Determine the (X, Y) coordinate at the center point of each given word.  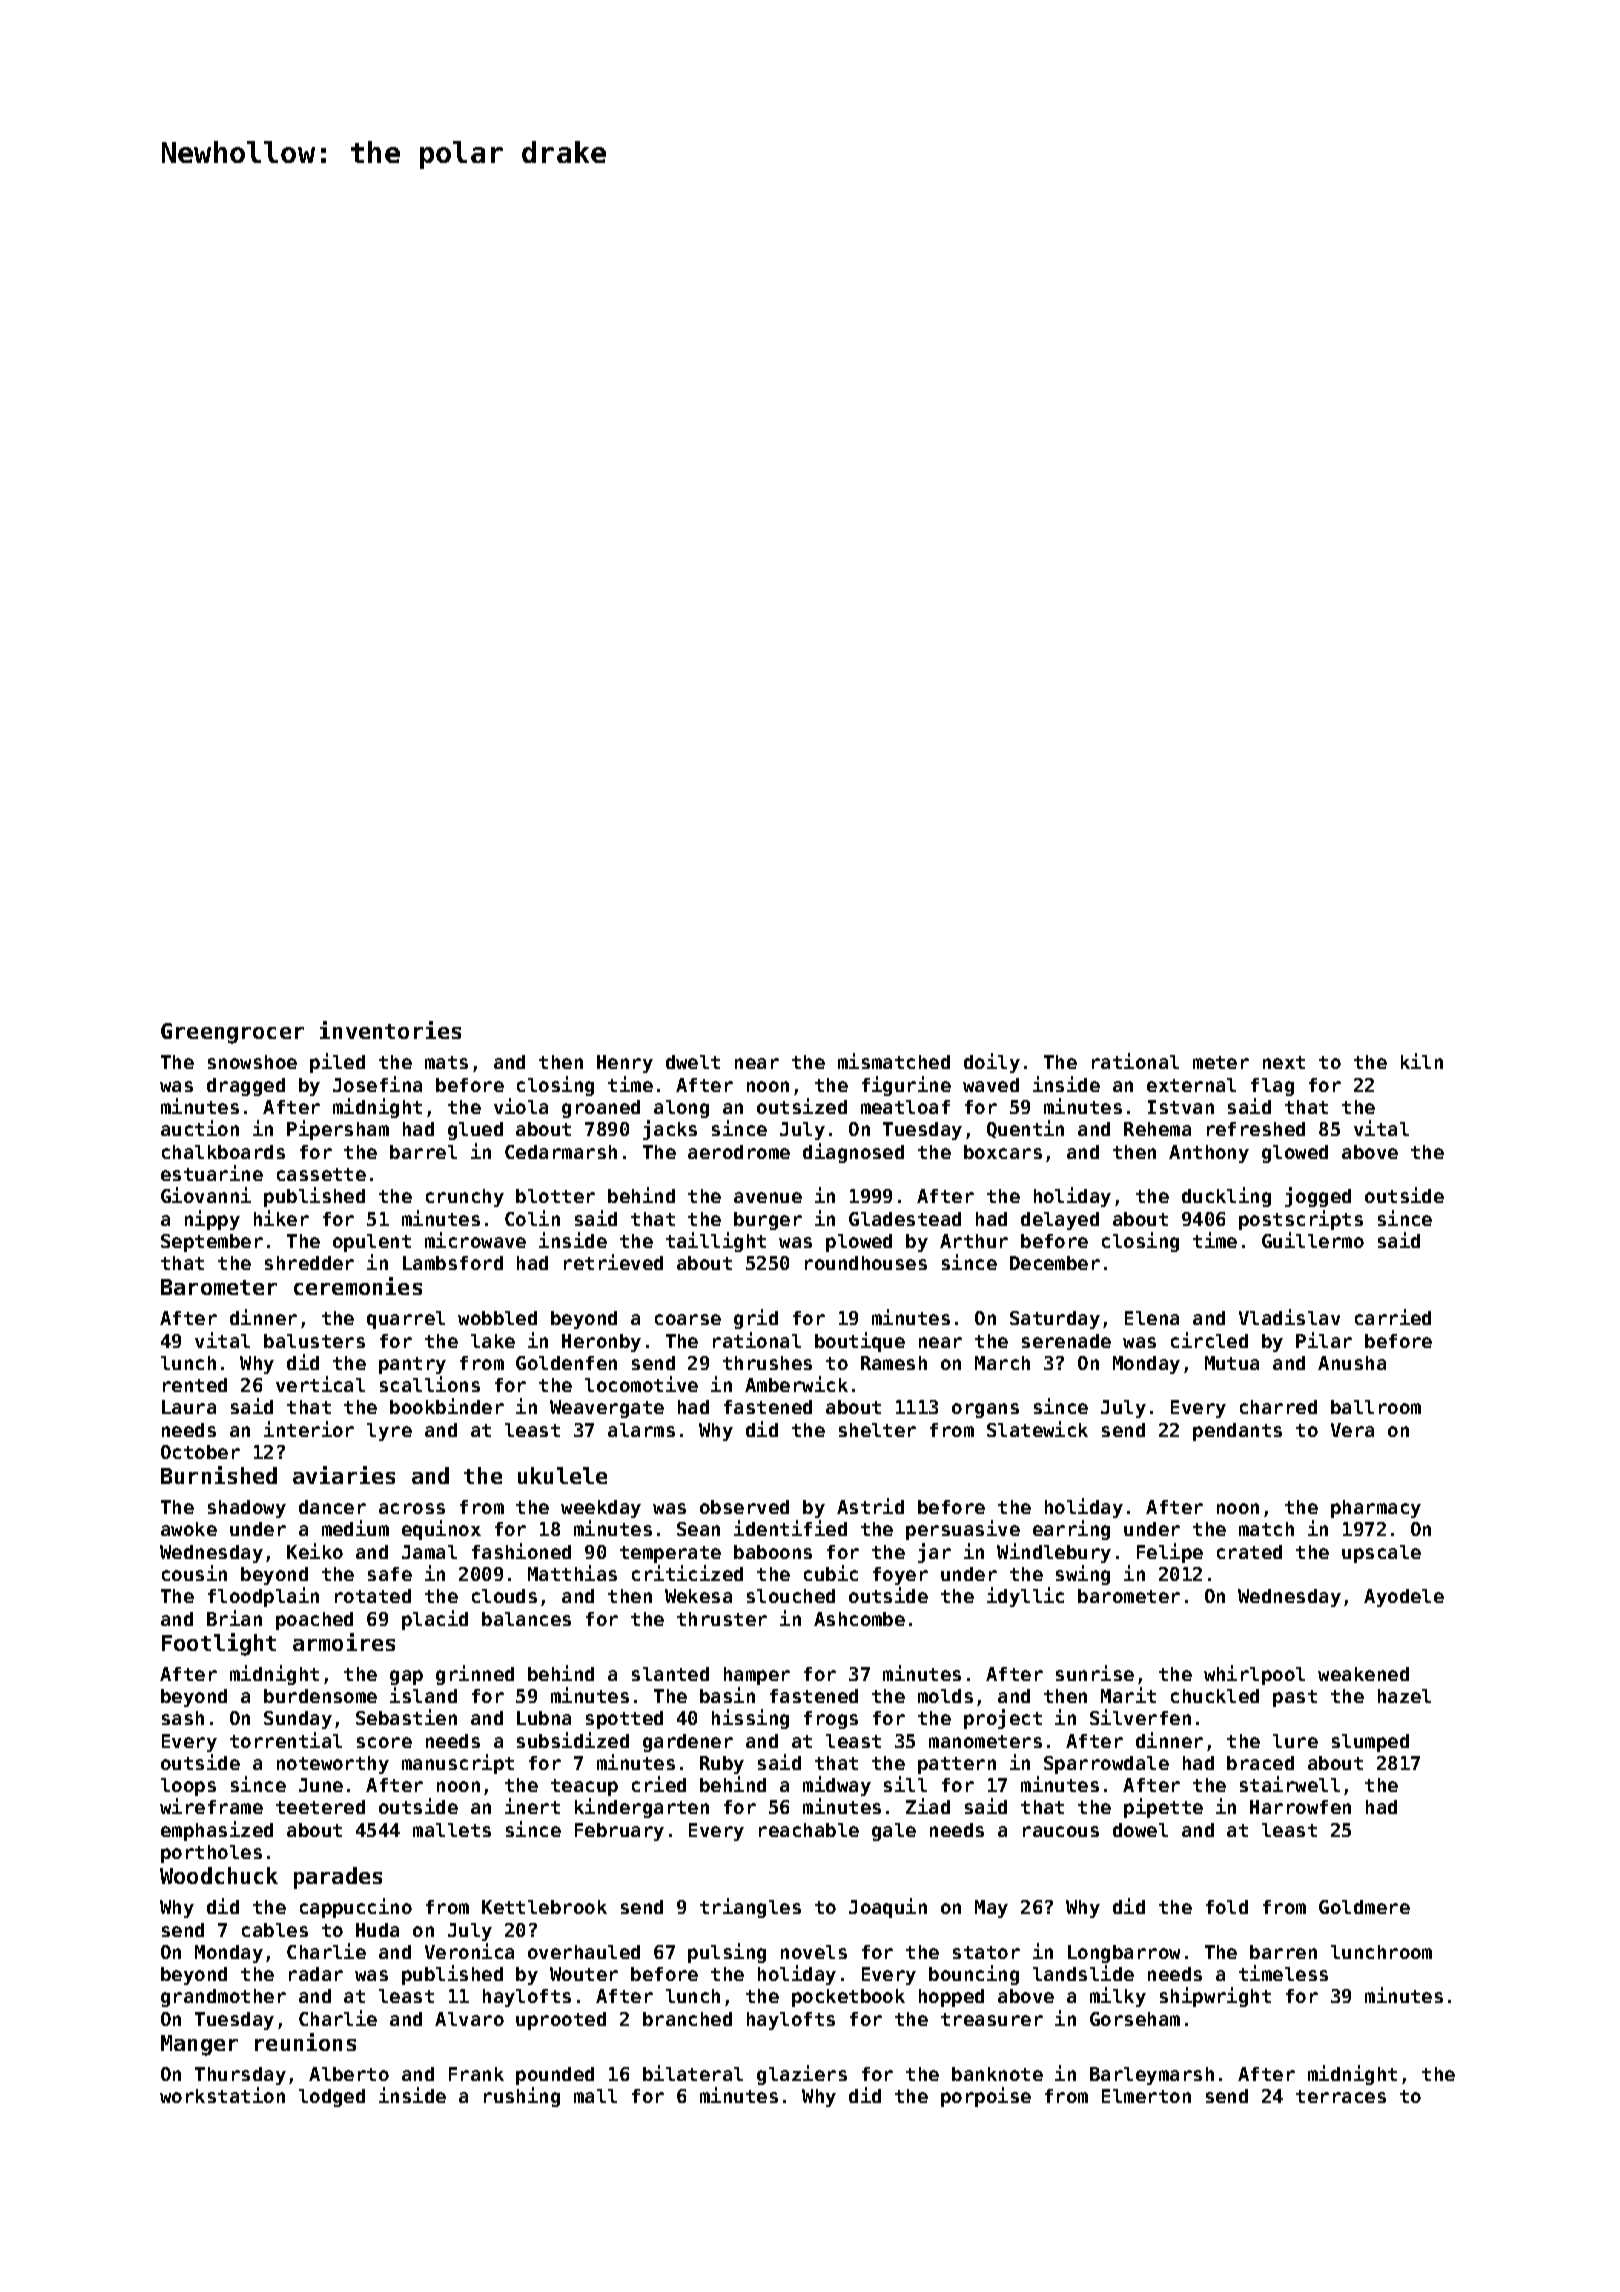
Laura (189, 1407)
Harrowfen (1300, 1807)
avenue (768, 1197)
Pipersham (338, 1130)
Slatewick (1037, 1429)
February (619, 1832)
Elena (1152, 1318)
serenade (1066, 1341)
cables (275, 1930)
